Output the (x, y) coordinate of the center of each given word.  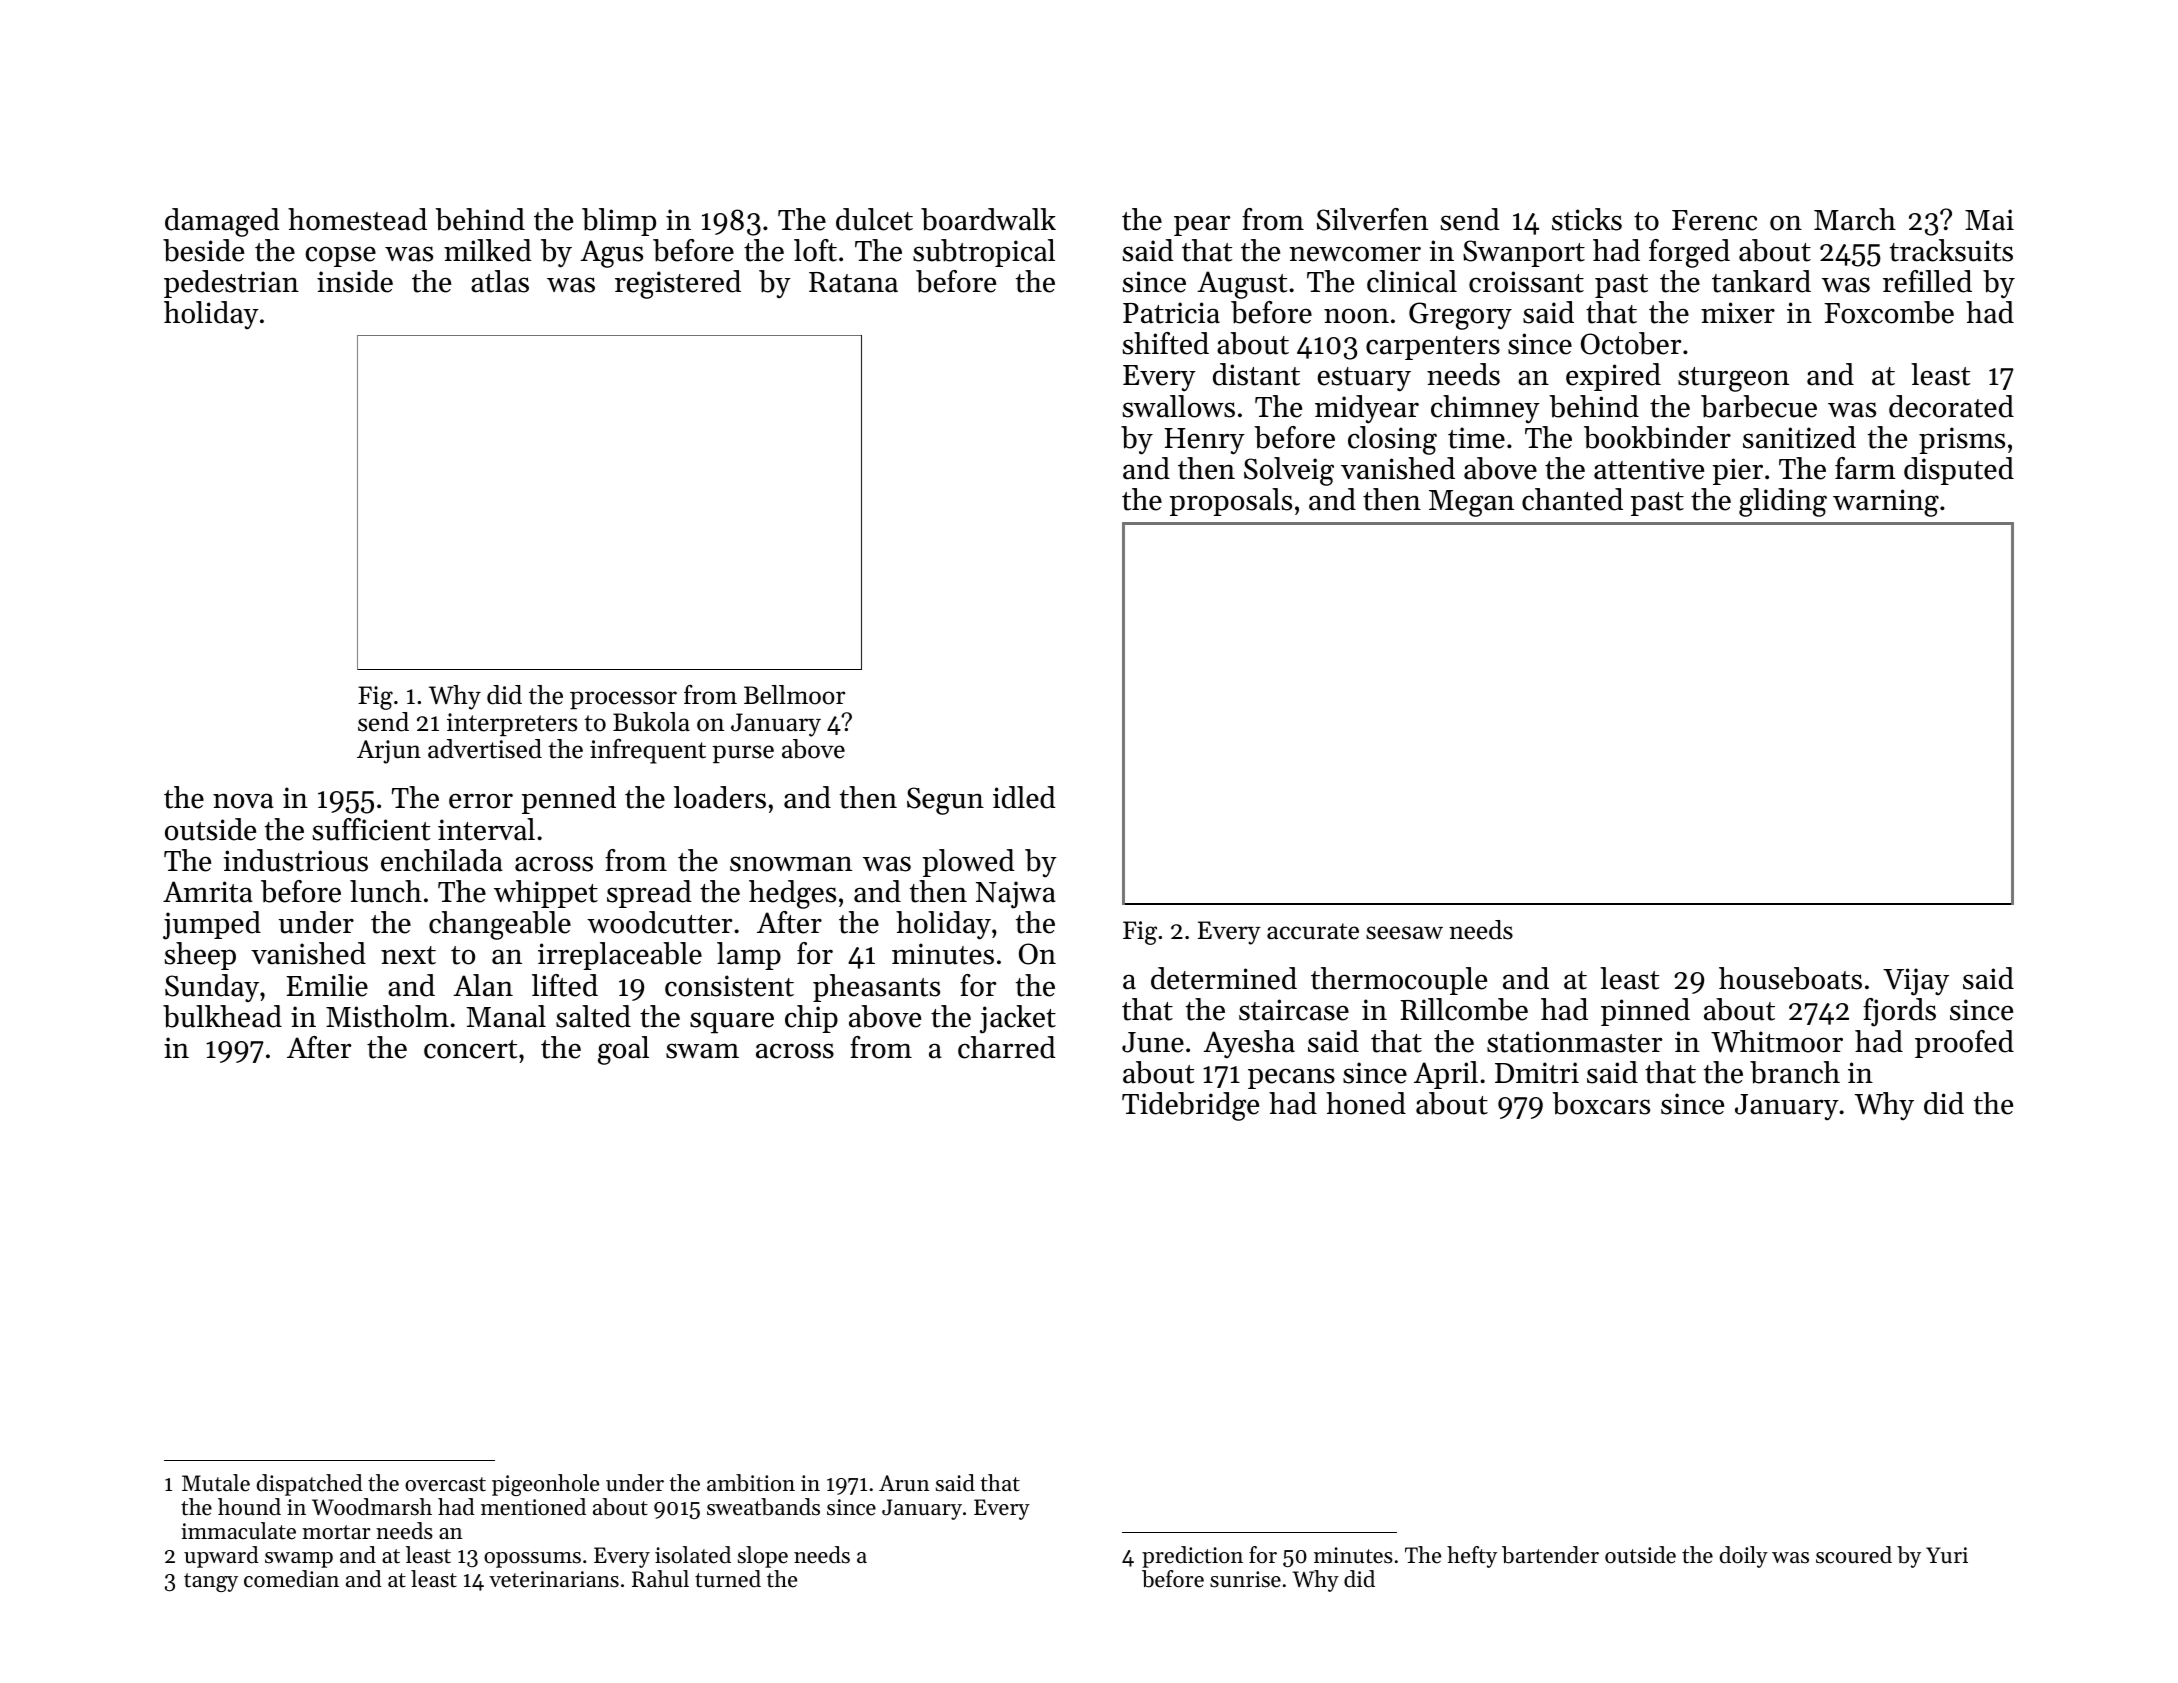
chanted (1572, 499)
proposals (1231, 502)
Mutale (216, 1483)
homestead (357, 219)
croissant (1526, 282)
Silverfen (1372, 219)
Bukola (651, 722)
